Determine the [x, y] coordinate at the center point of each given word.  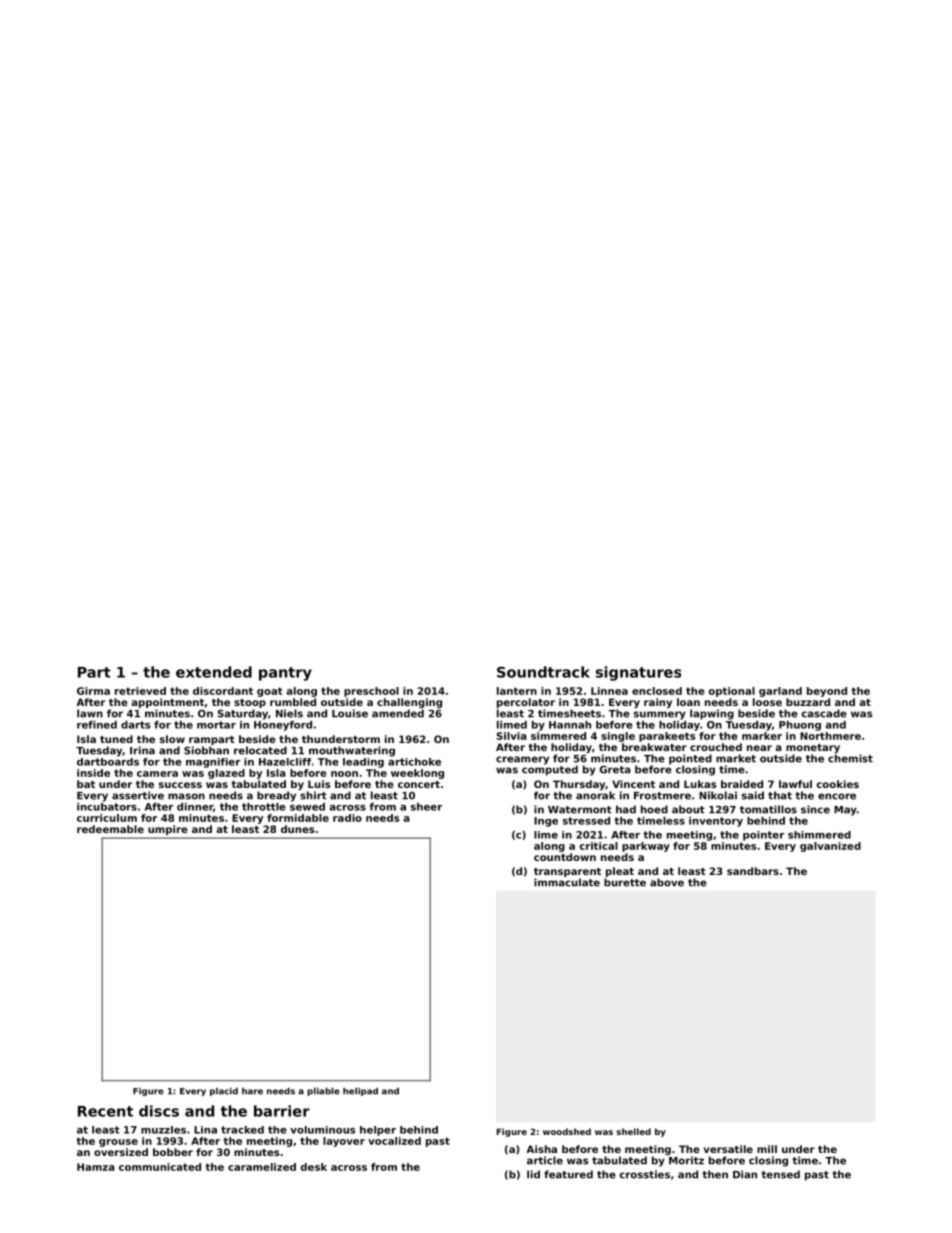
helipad [360, 1091]
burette [625, 882]
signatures [638, 673]
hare [252, 1091]
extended [214, 672]
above [667, 882]
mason [186, 796]
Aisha [542, 1149]
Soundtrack [543, 672]
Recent [105, 1111]
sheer [426, 807]
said [753, 795]
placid [224, 1091]
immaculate [567, 882]
